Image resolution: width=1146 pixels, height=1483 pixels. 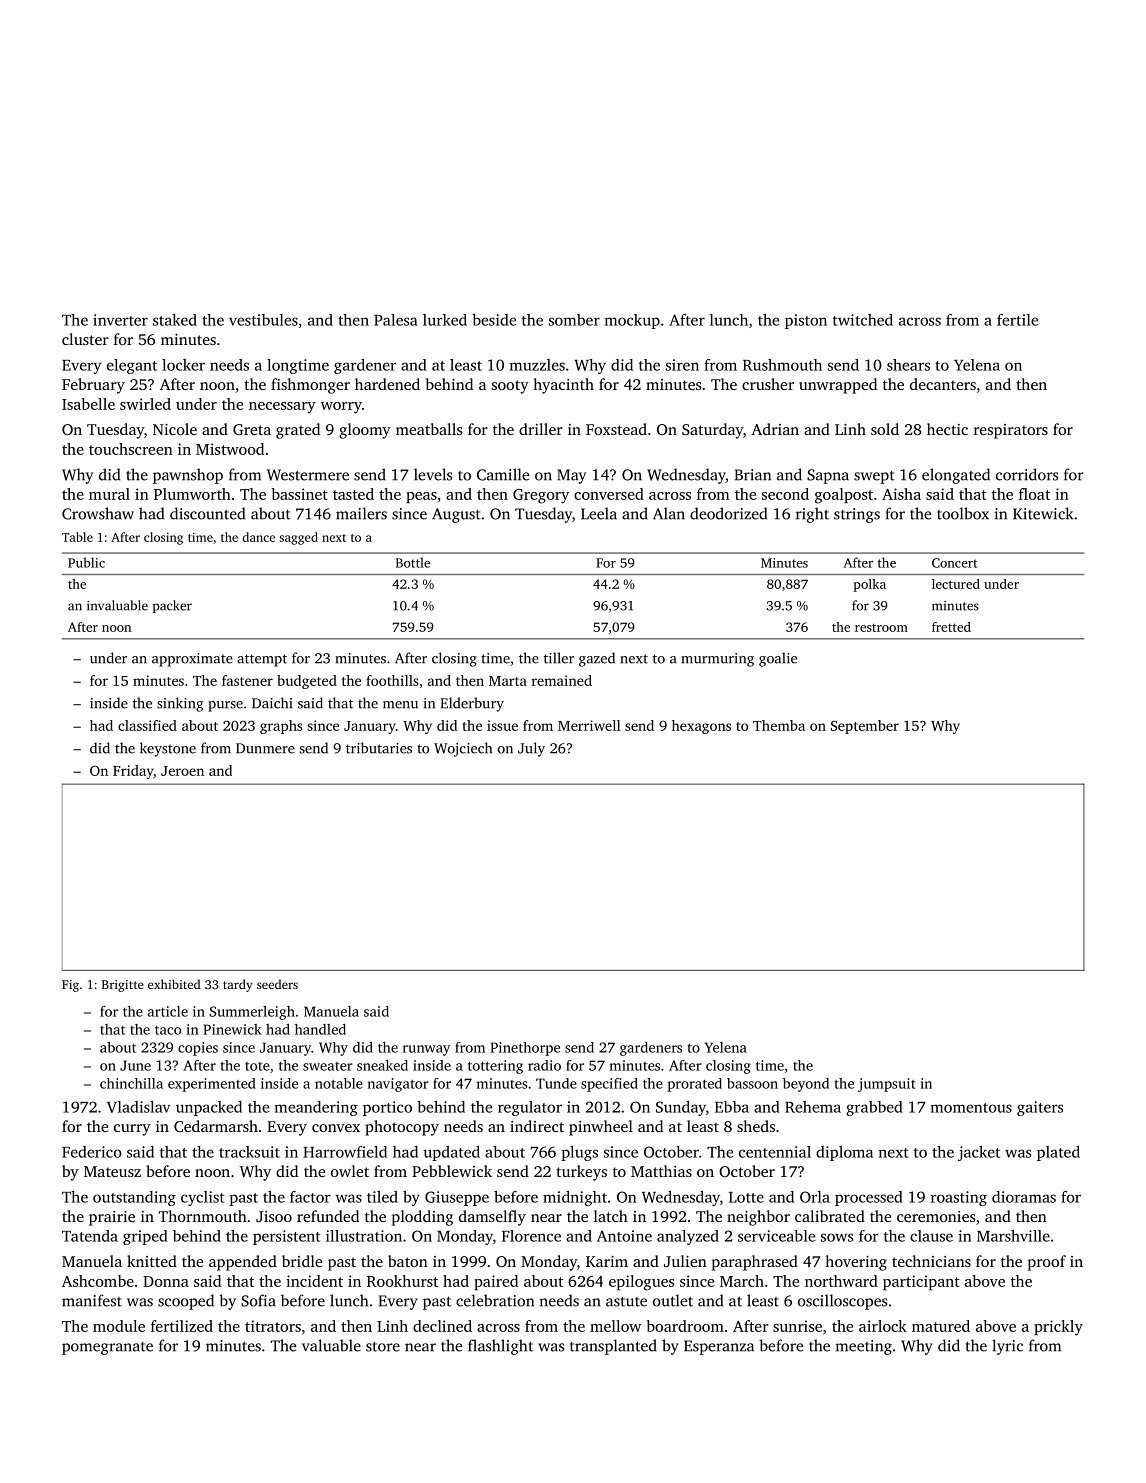 I want to click on Pinethorpe, so click(x=525, y=1049).
